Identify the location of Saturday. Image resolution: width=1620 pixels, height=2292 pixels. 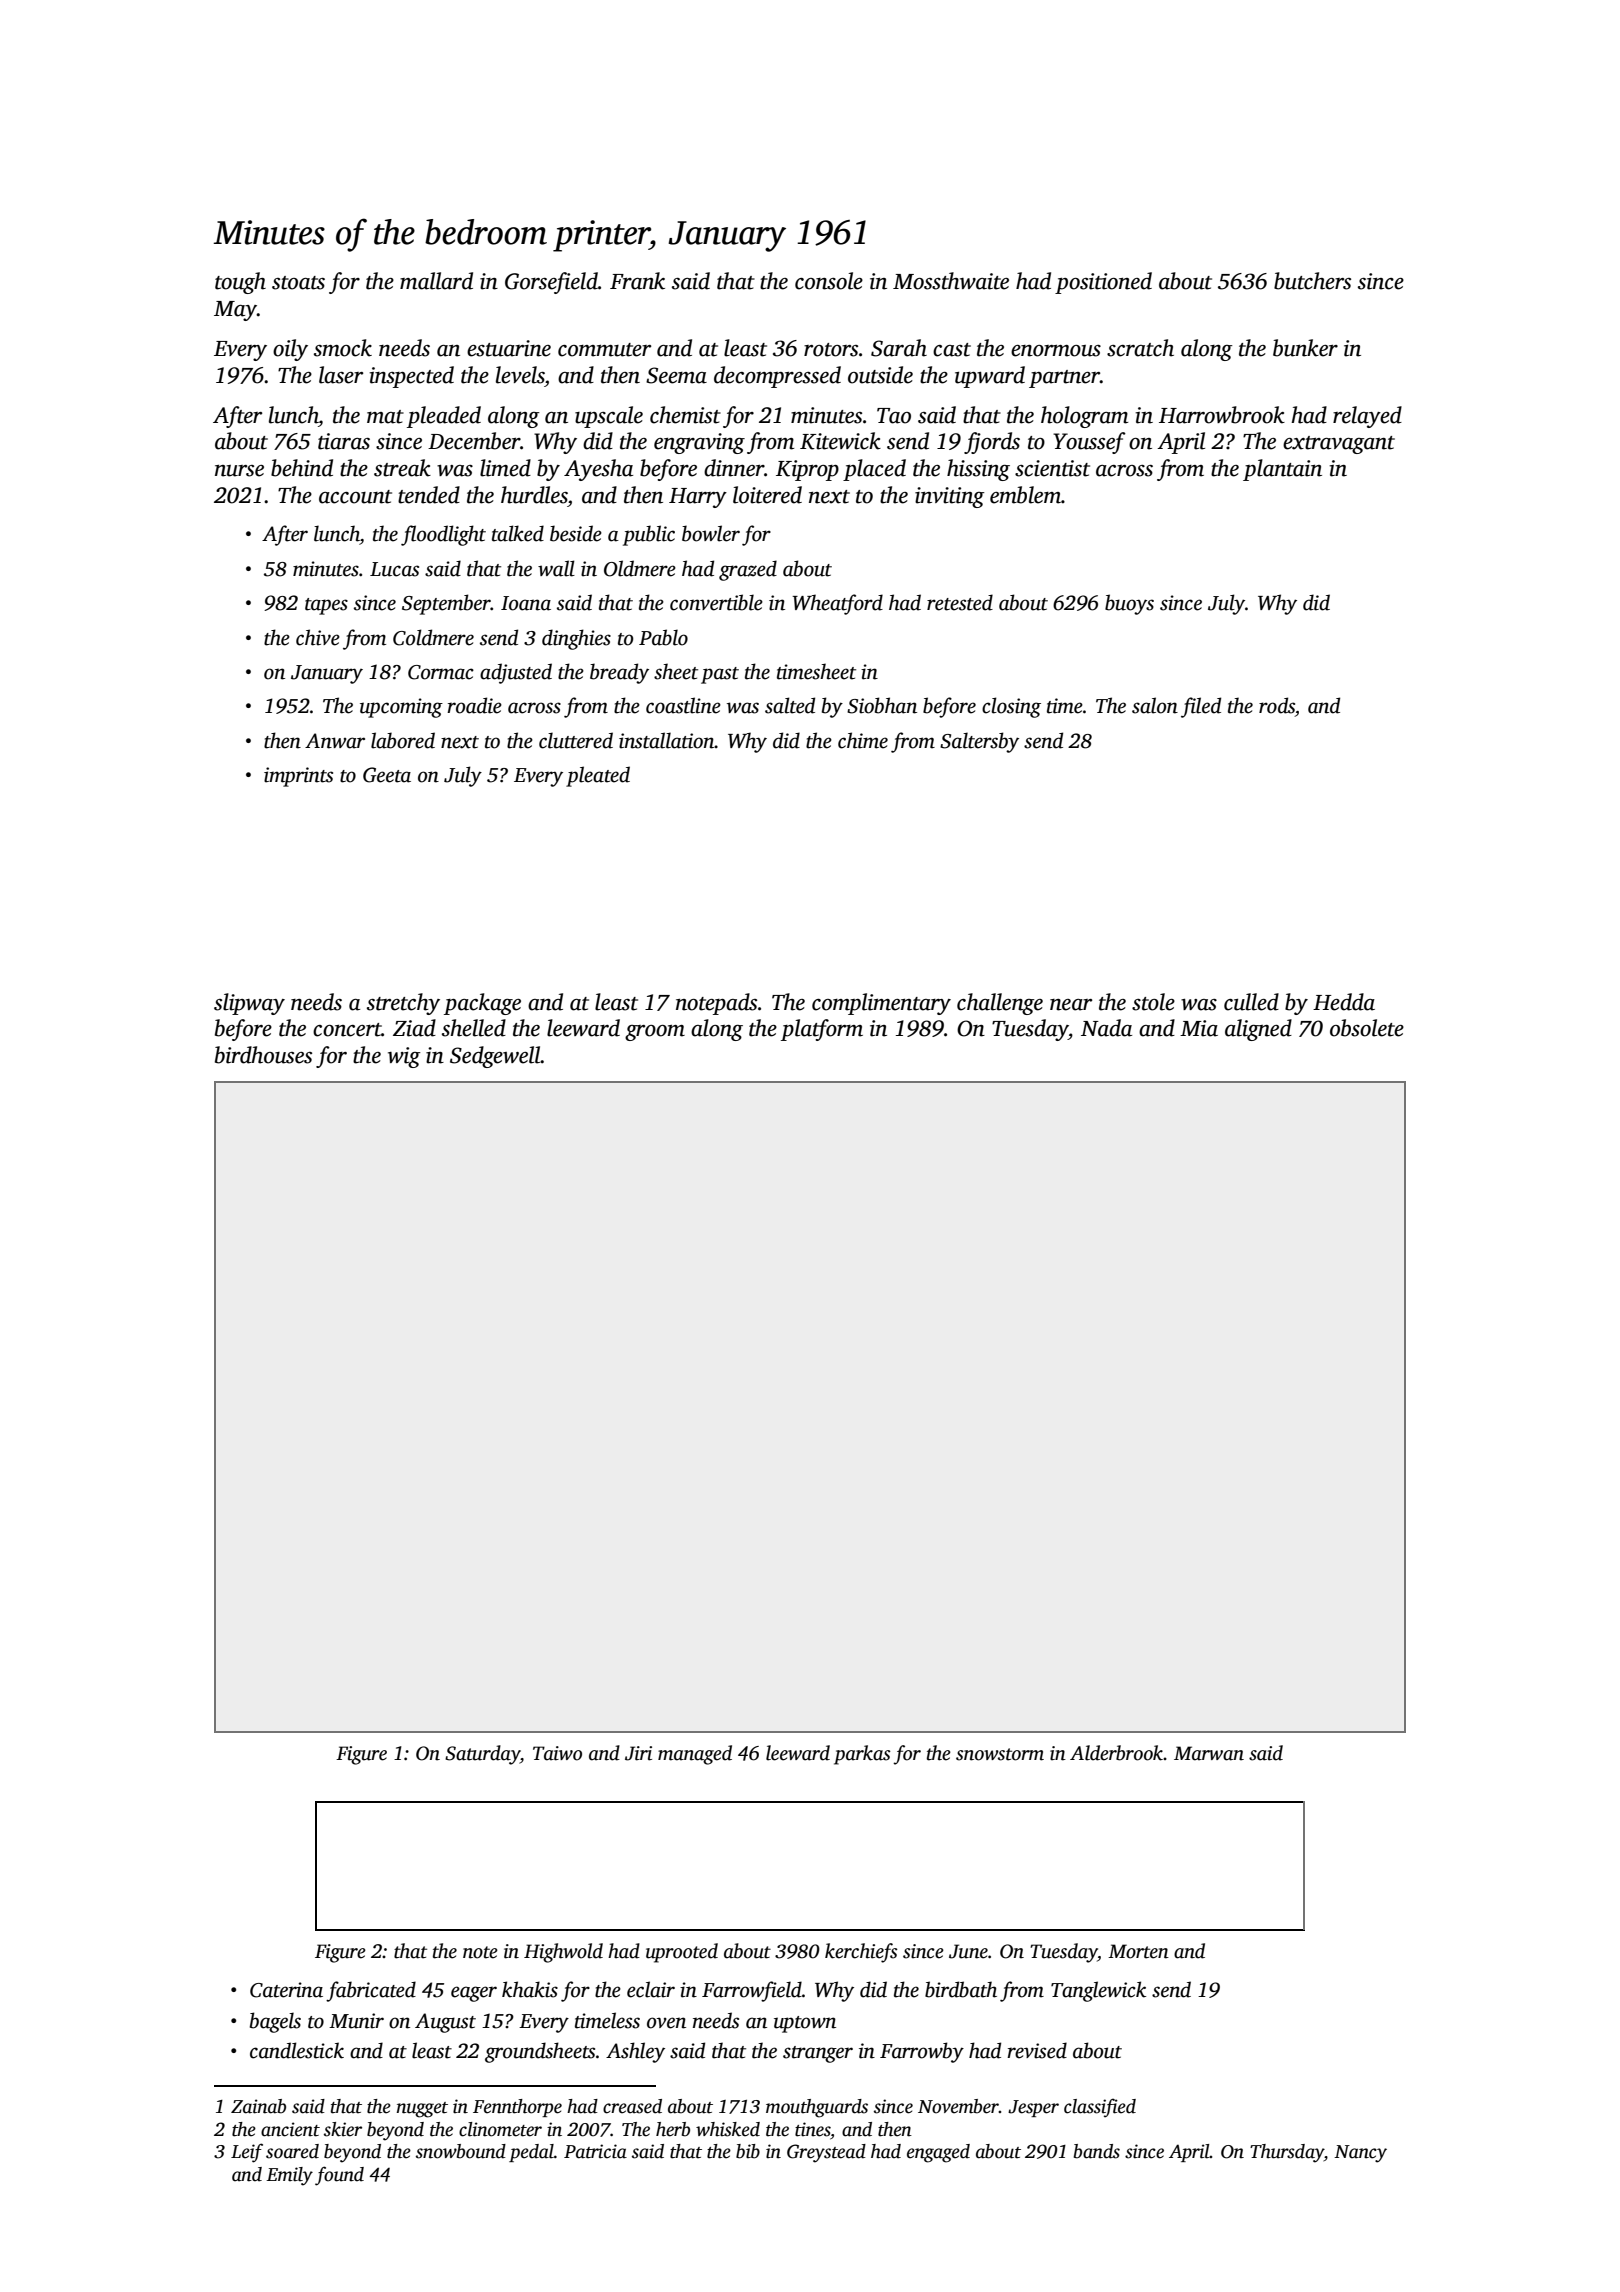
(482, 1755).
